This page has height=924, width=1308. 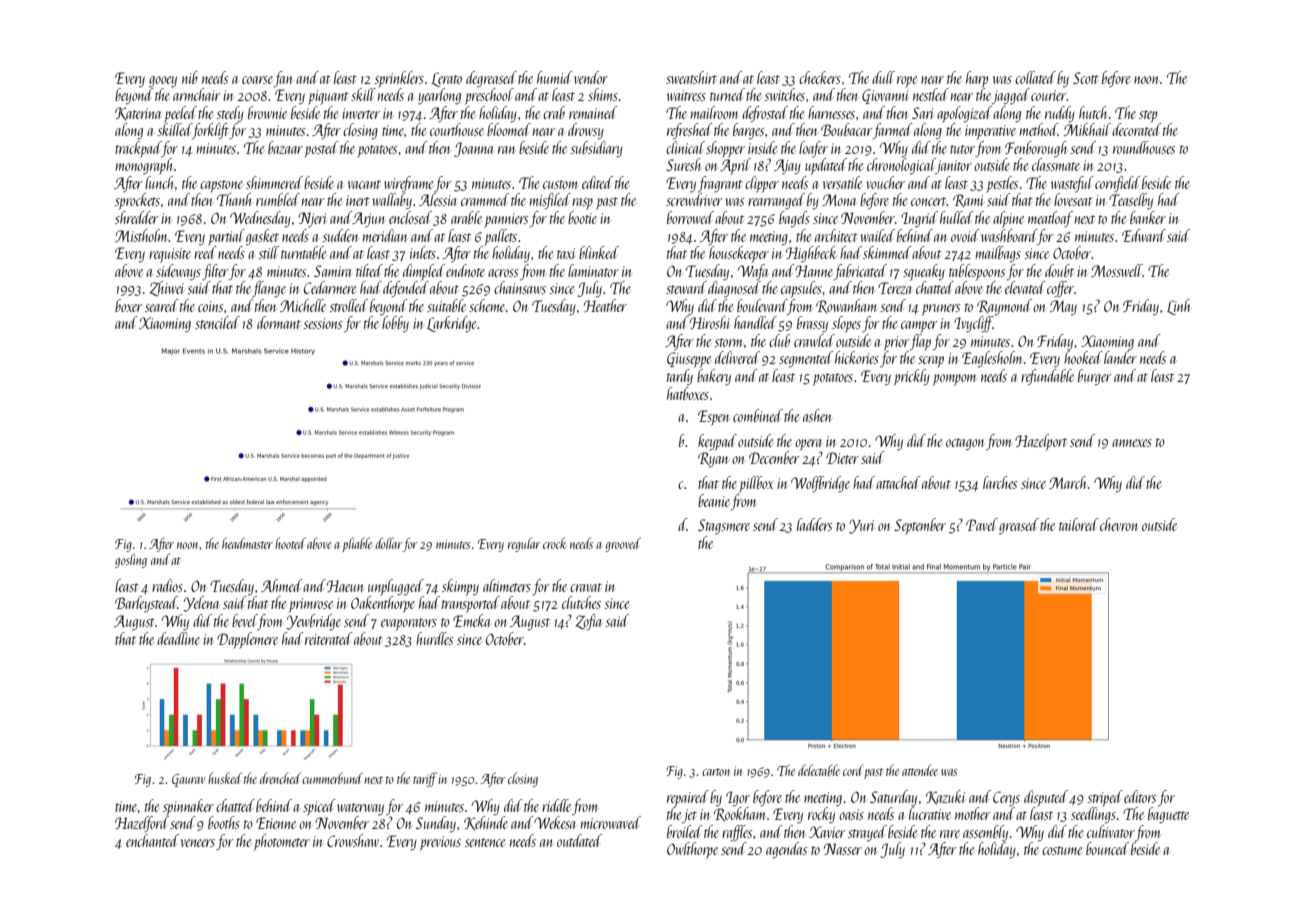 I want to click on dollar, so click(x=389, y=544).
